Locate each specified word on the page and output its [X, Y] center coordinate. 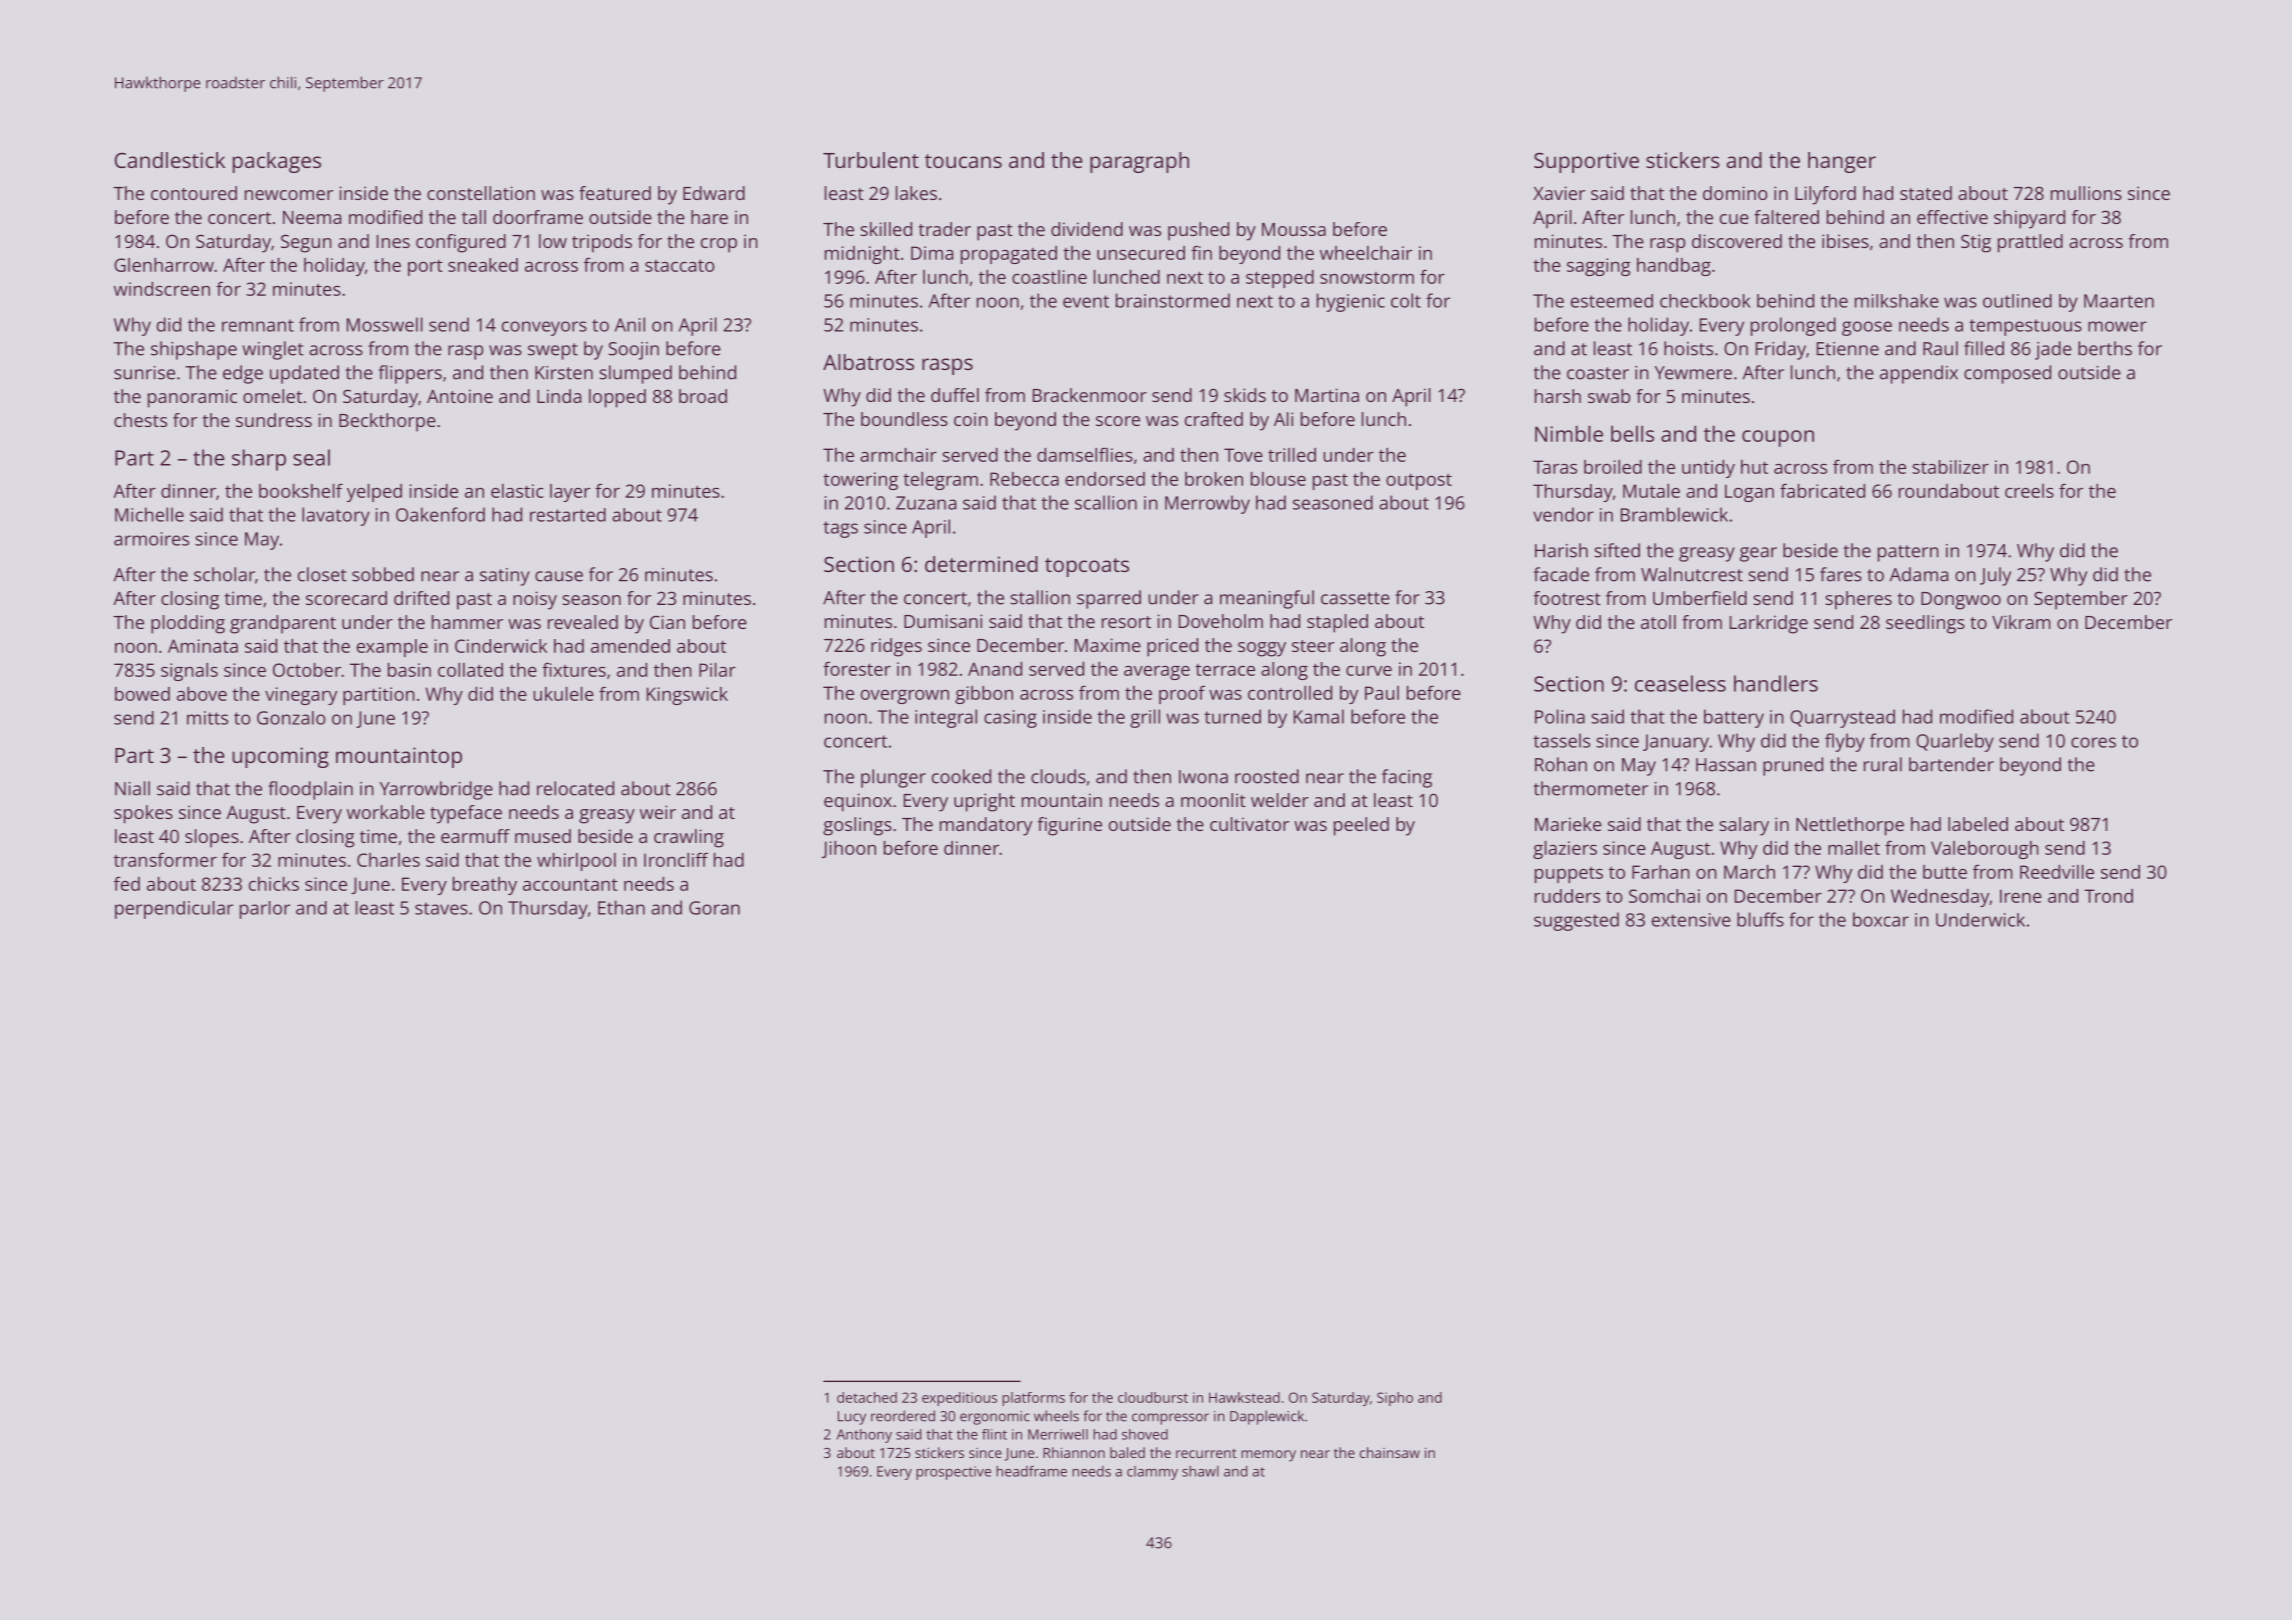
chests [140, 420]
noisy [535, 600]
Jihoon [849, 849]
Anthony [864, 1436]
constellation [481, 193]
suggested [1576, 921]
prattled [2030, 243]
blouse [1278, 479]
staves [441, 908]
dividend [1087, 229]
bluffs [1760, 919]
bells [1632, 433]
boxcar [1881, 919]
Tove [1243, 455]
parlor [265, 910]
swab [1609, 396]
